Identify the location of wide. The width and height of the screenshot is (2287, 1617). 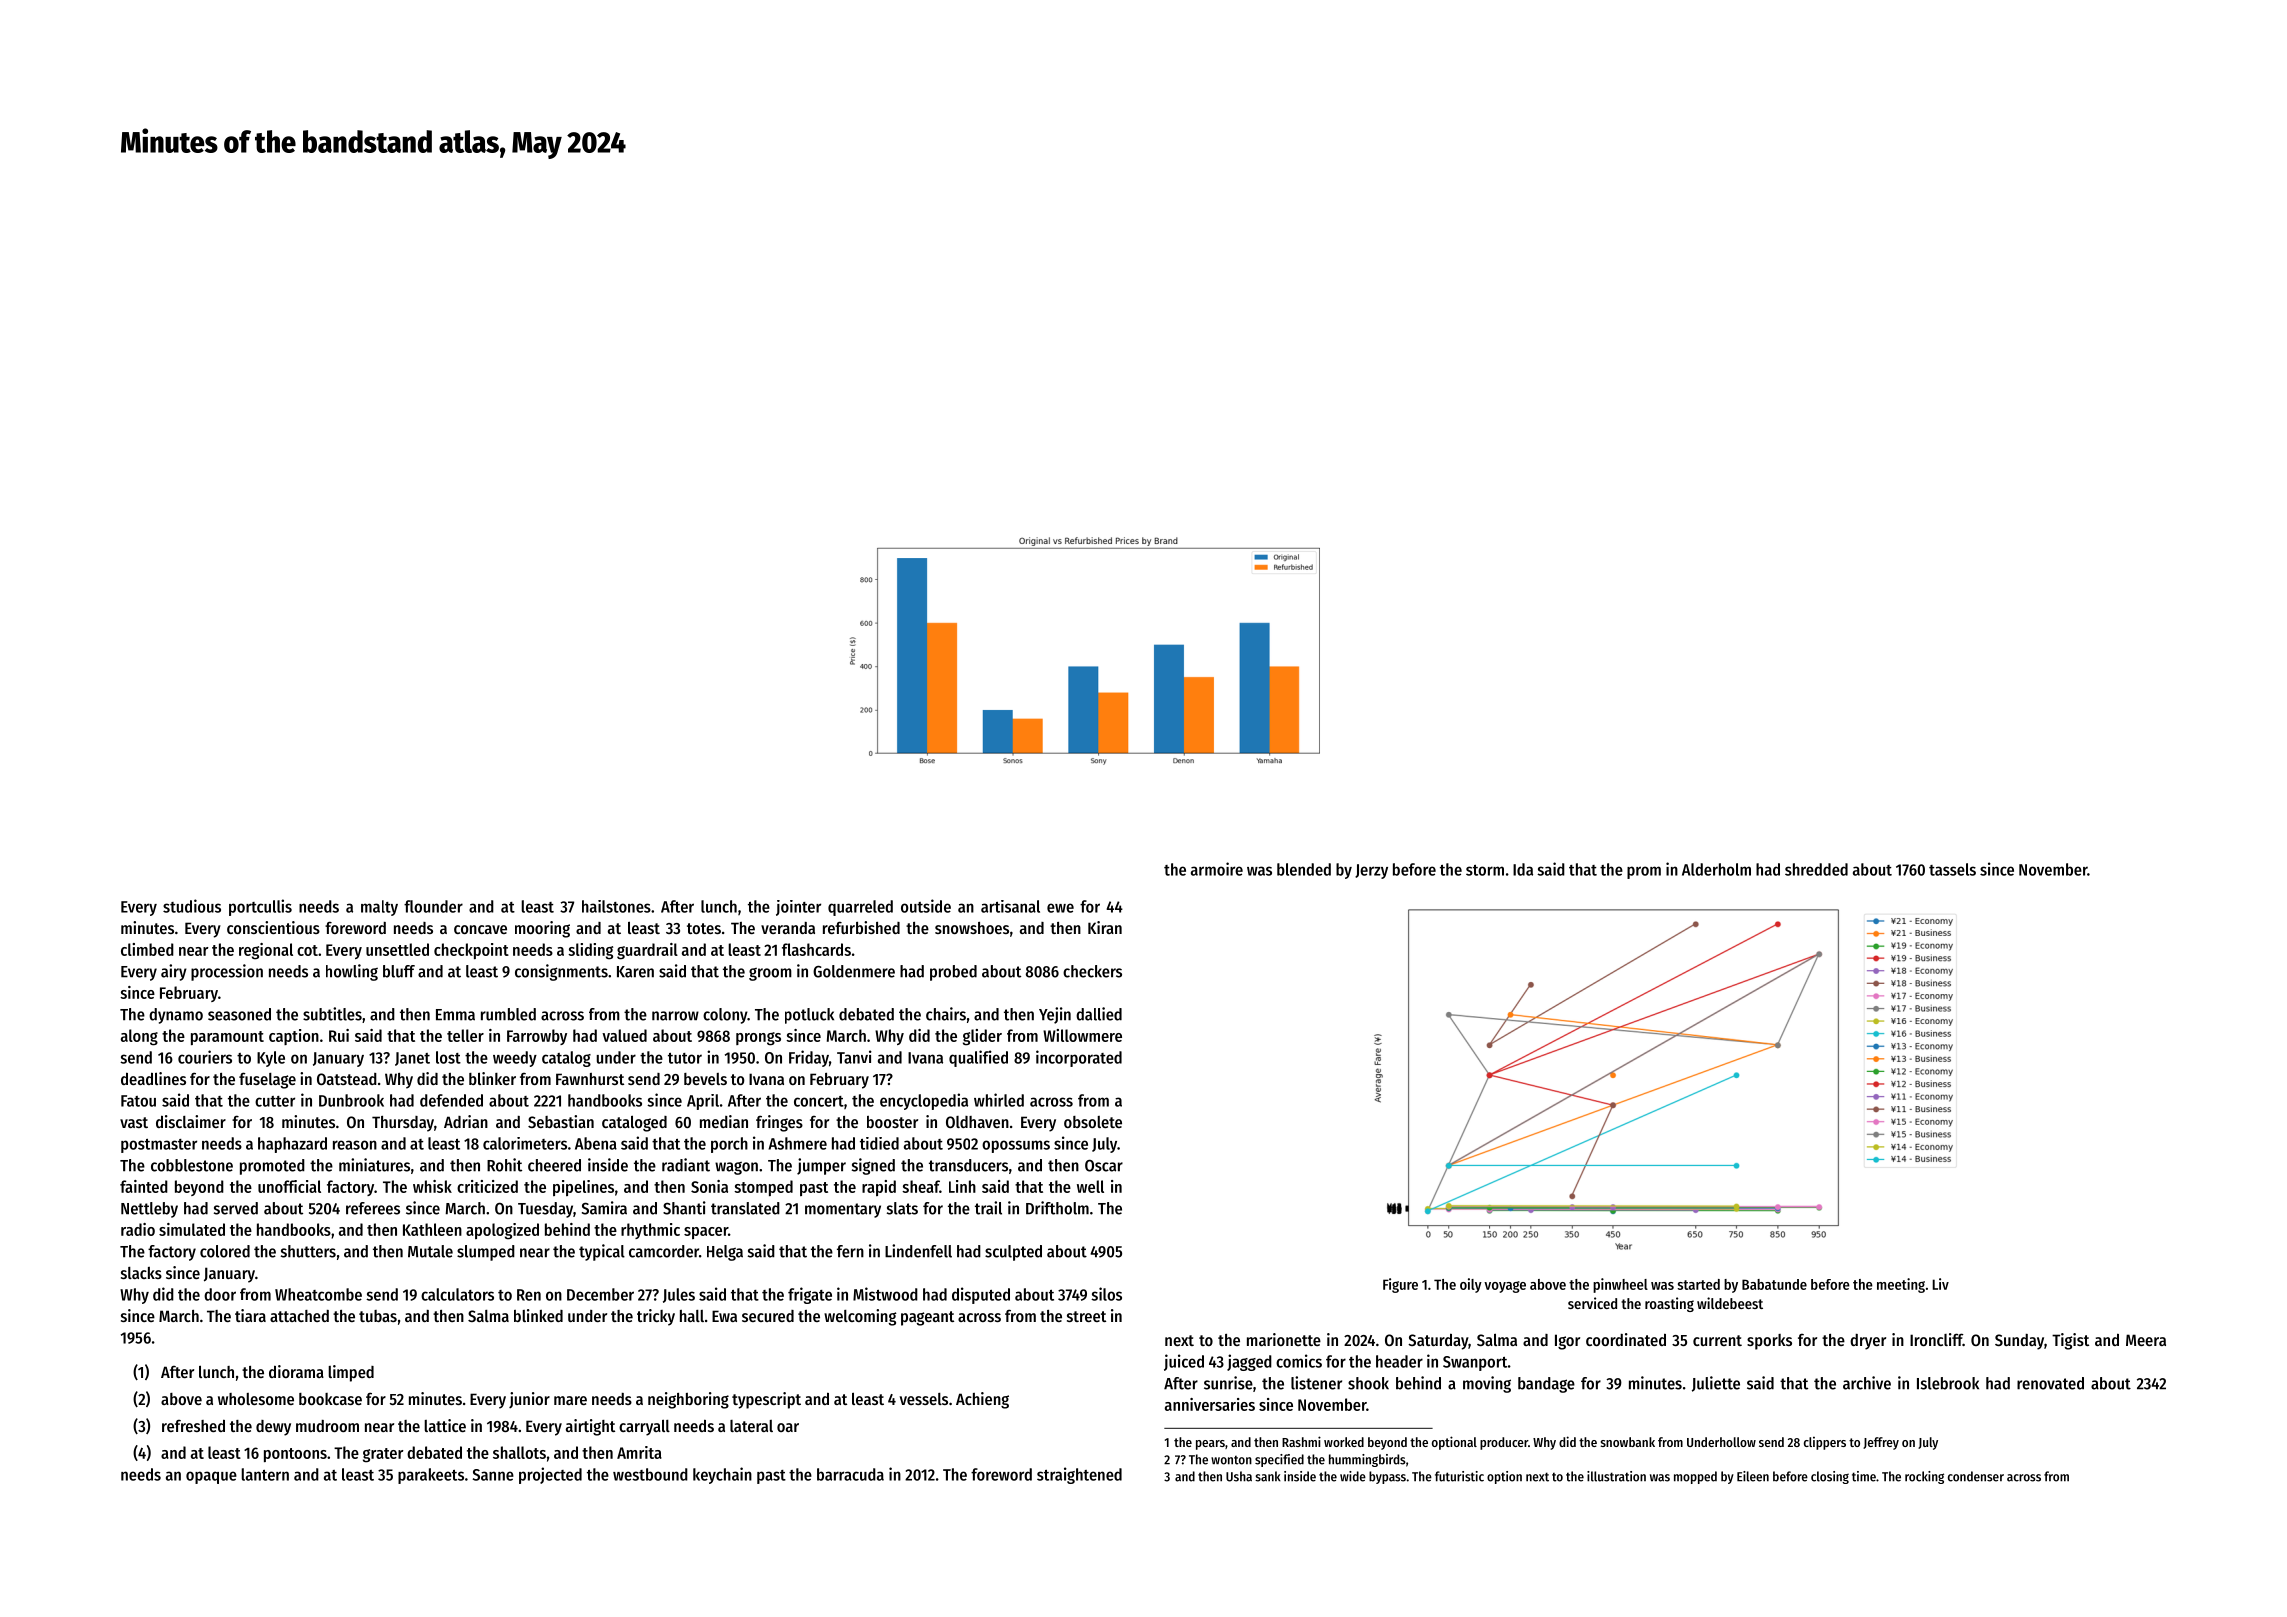
(1353, 1476).
